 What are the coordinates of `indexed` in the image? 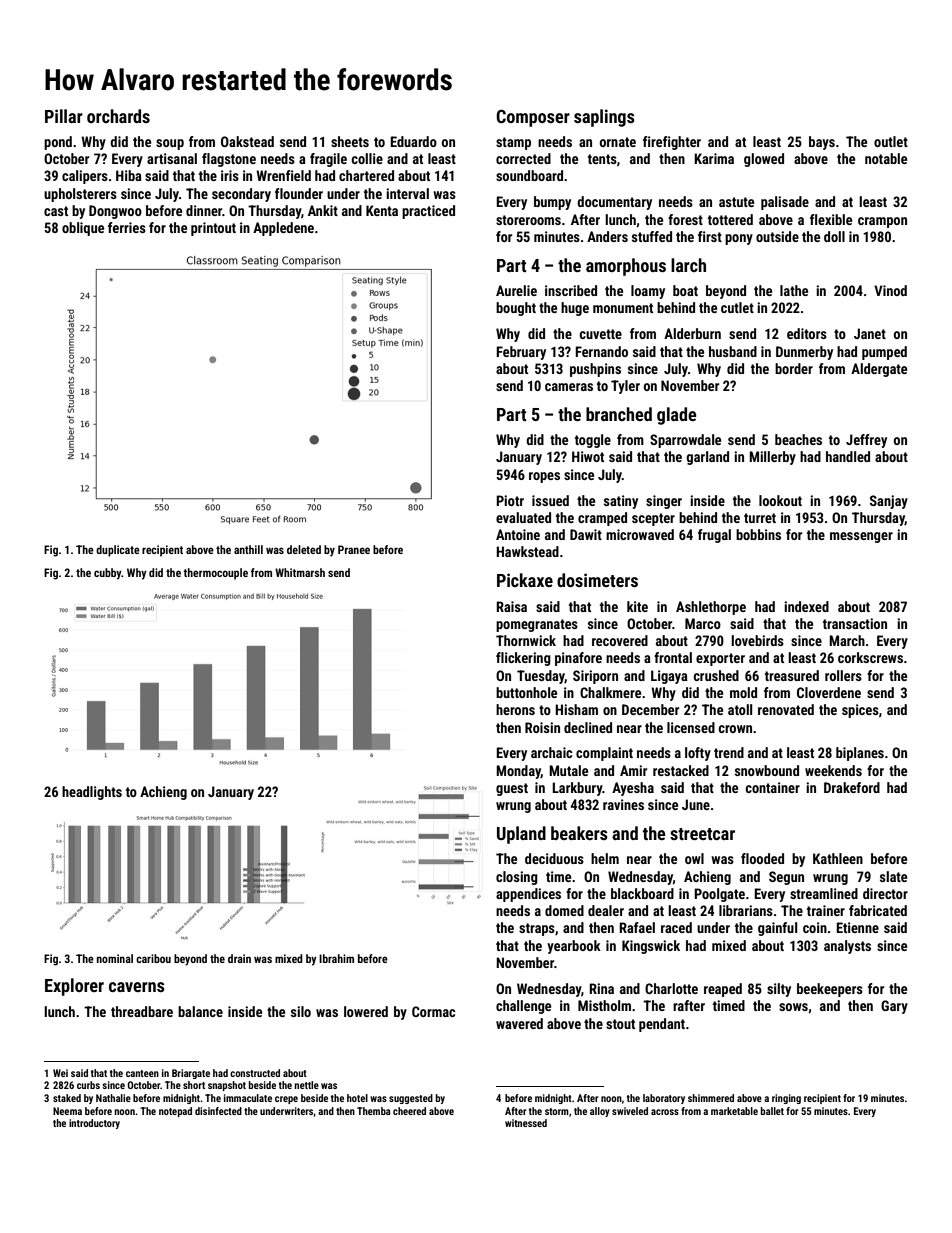 It's located at (806, 606).
